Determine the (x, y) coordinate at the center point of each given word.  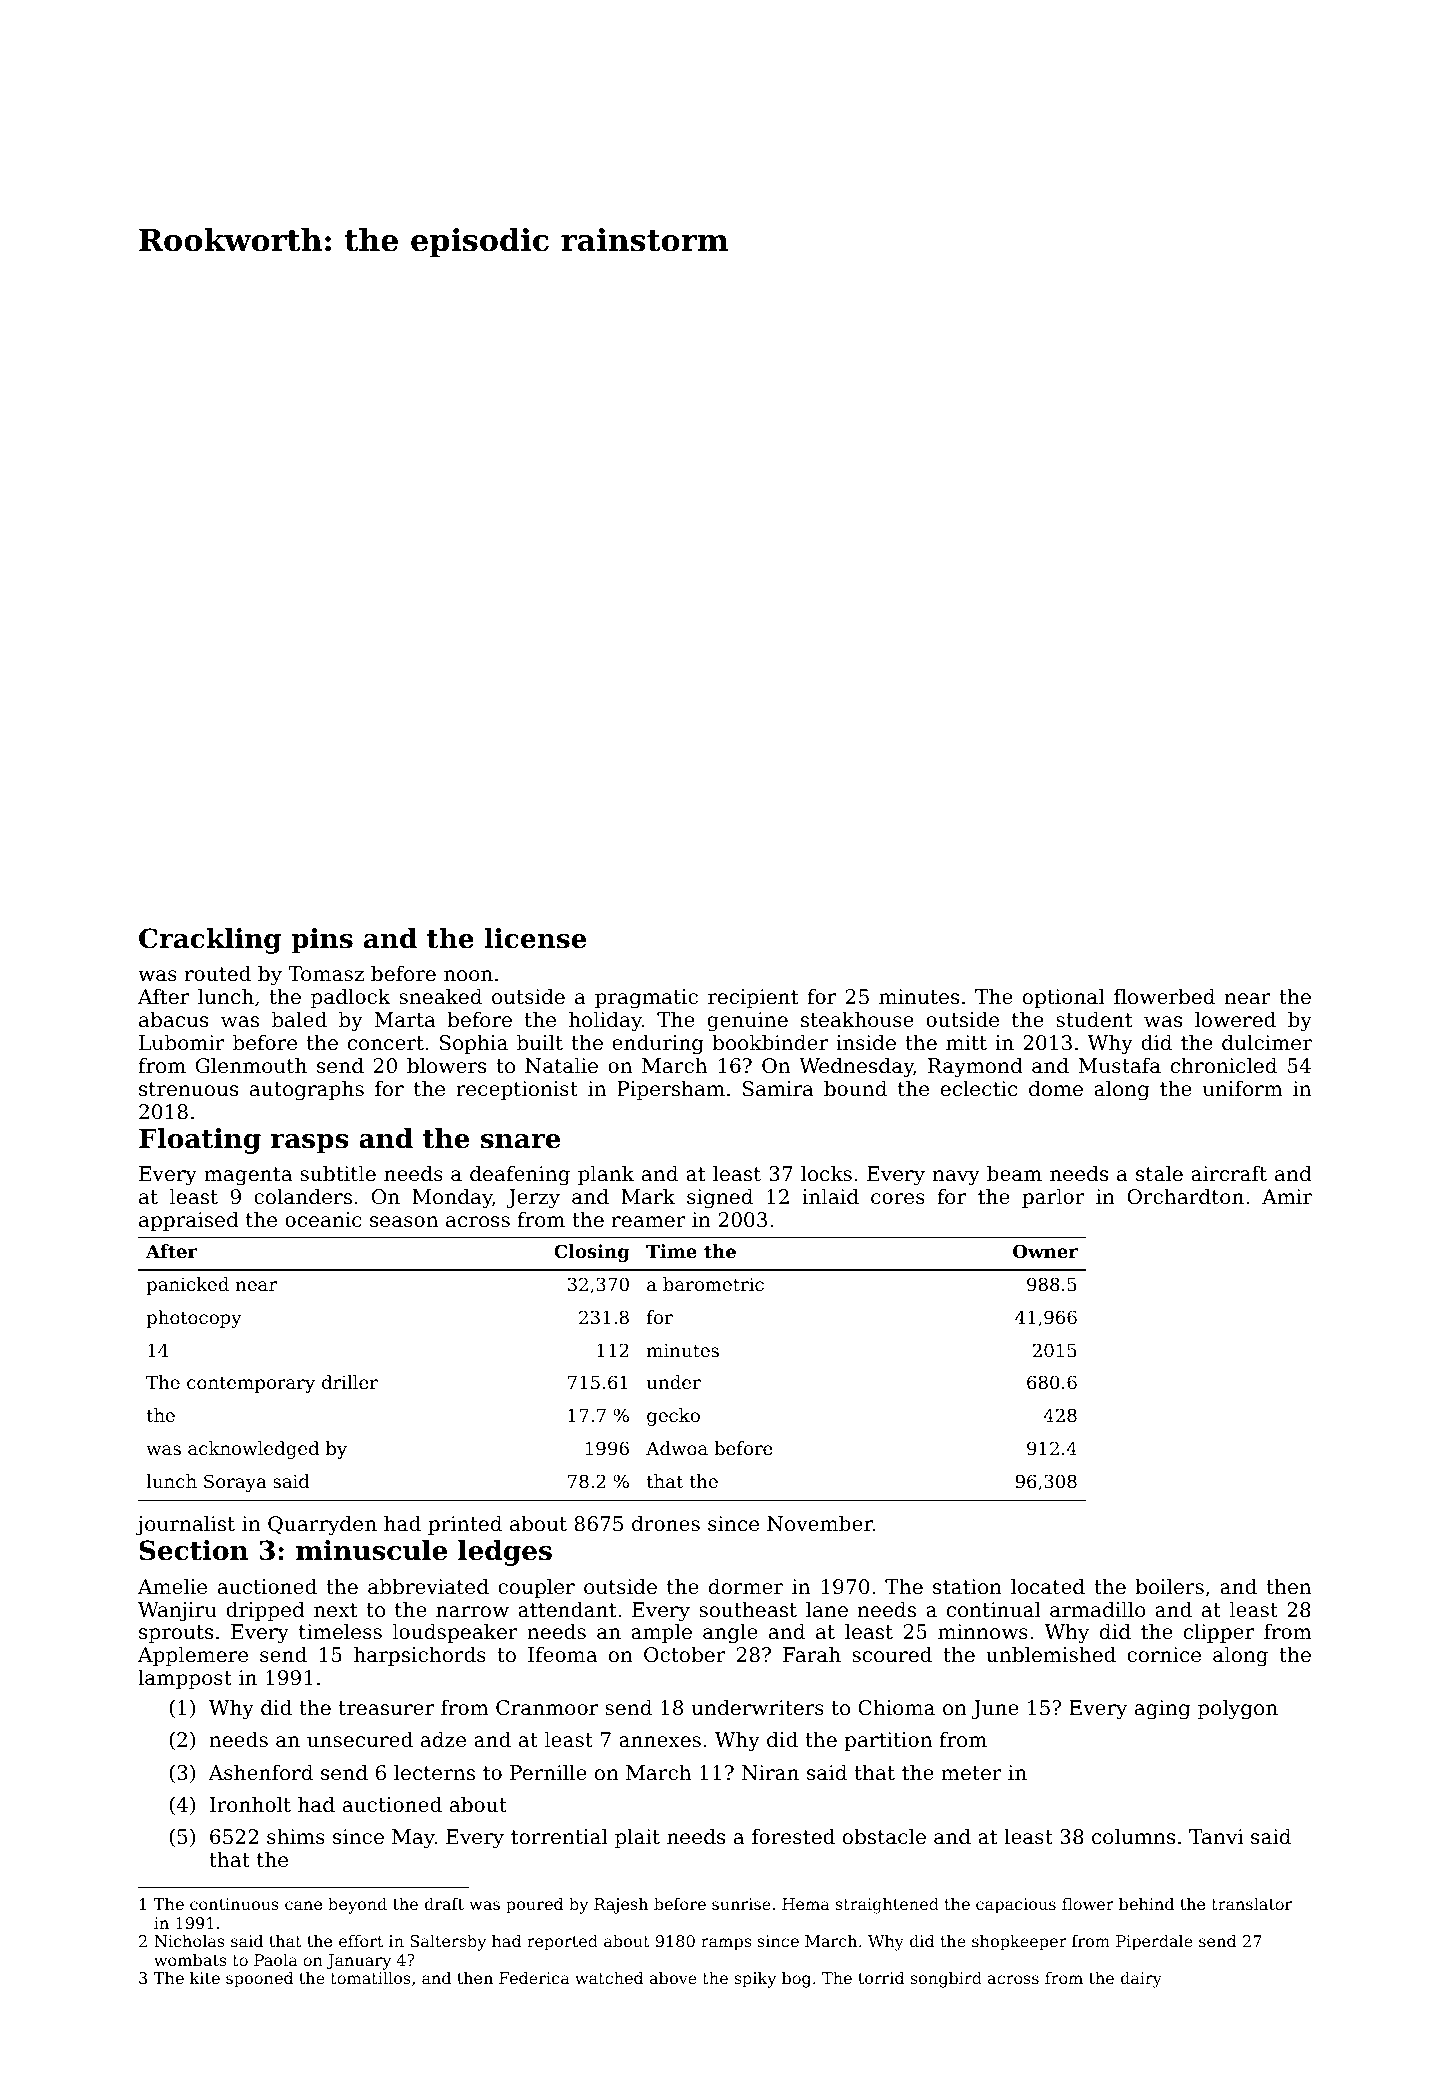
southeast (748, 1609)
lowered (1235, 1019)
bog (796, 1980)
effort (361, 1941)
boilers (1169, 1586)
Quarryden (322, 1525)
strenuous (188, 1089)
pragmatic (646, 999)
